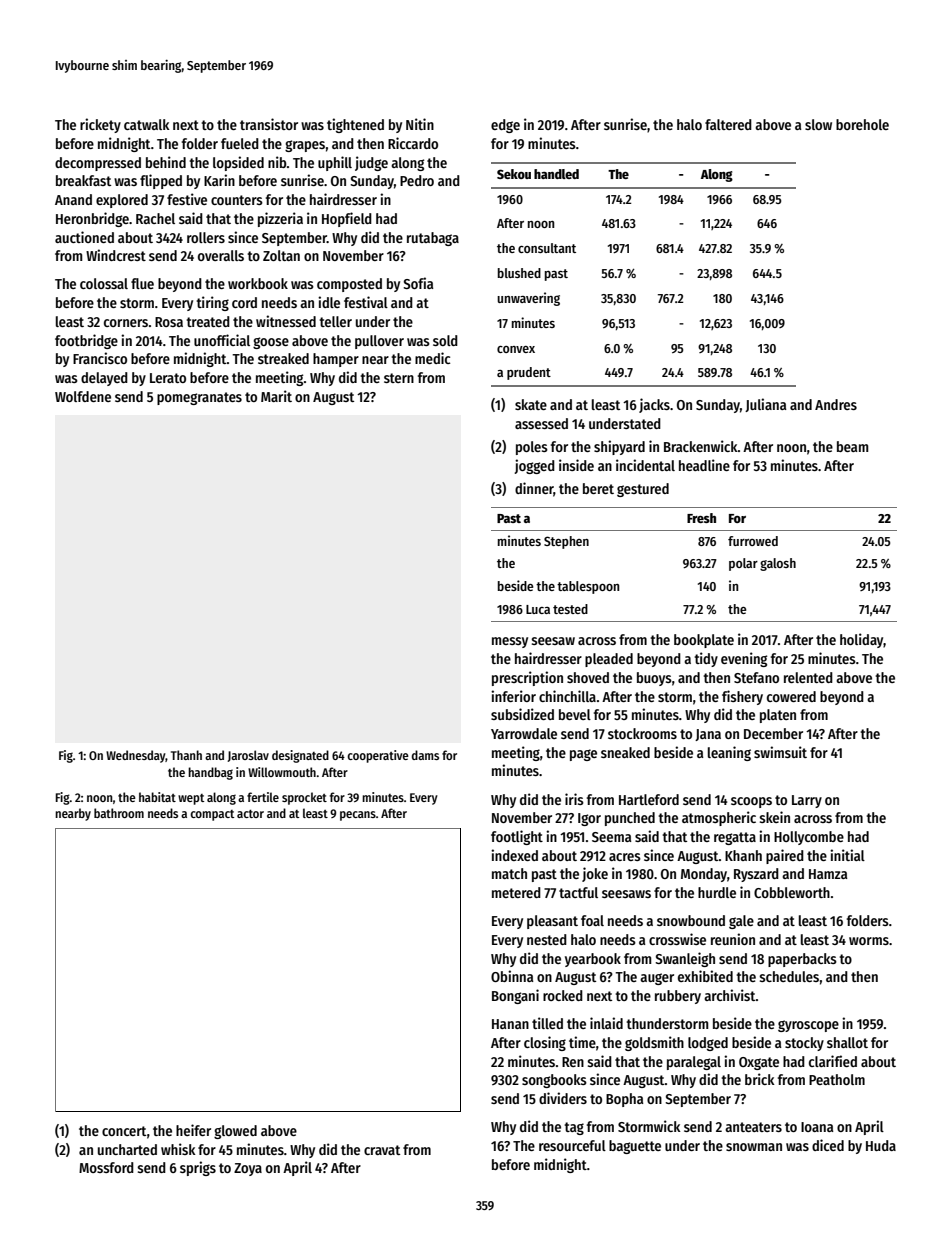  Describe the element at coordinates (862, 124) in the screenshot. I see `borehole` at that location.
